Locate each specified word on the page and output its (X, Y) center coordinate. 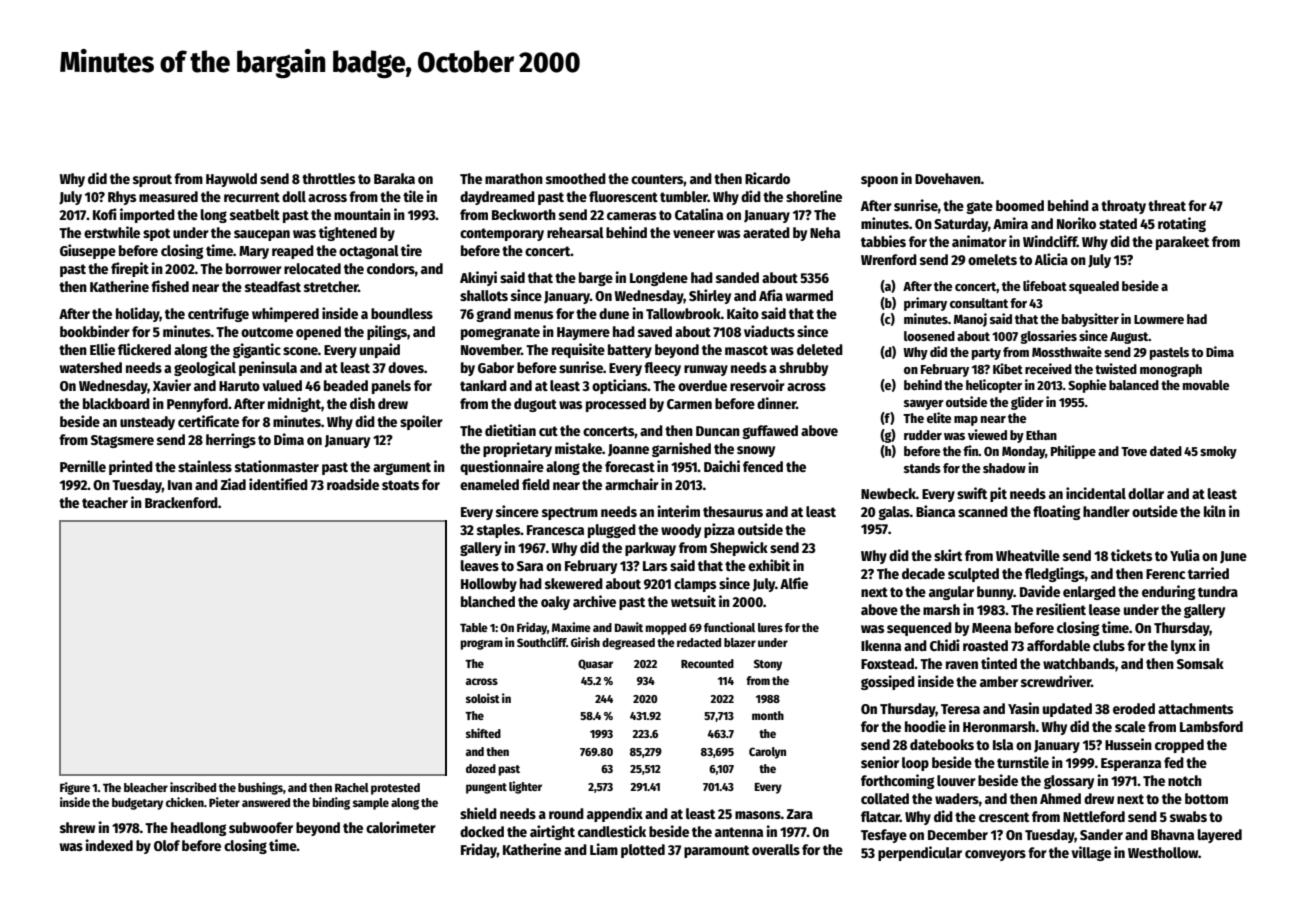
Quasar (595, 664)
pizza (719, 530)
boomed (1020, 205)
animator (979, 241)
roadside (353, 484)
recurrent (252, 197)
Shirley (710, 296)
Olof (167, 845)
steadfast (273, 286)
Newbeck (888, 493)
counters (657, 179)
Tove (1134, 451)
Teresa (960, 709)
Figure (75, 788)
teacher (105, 502)
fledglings (1055, 574)
